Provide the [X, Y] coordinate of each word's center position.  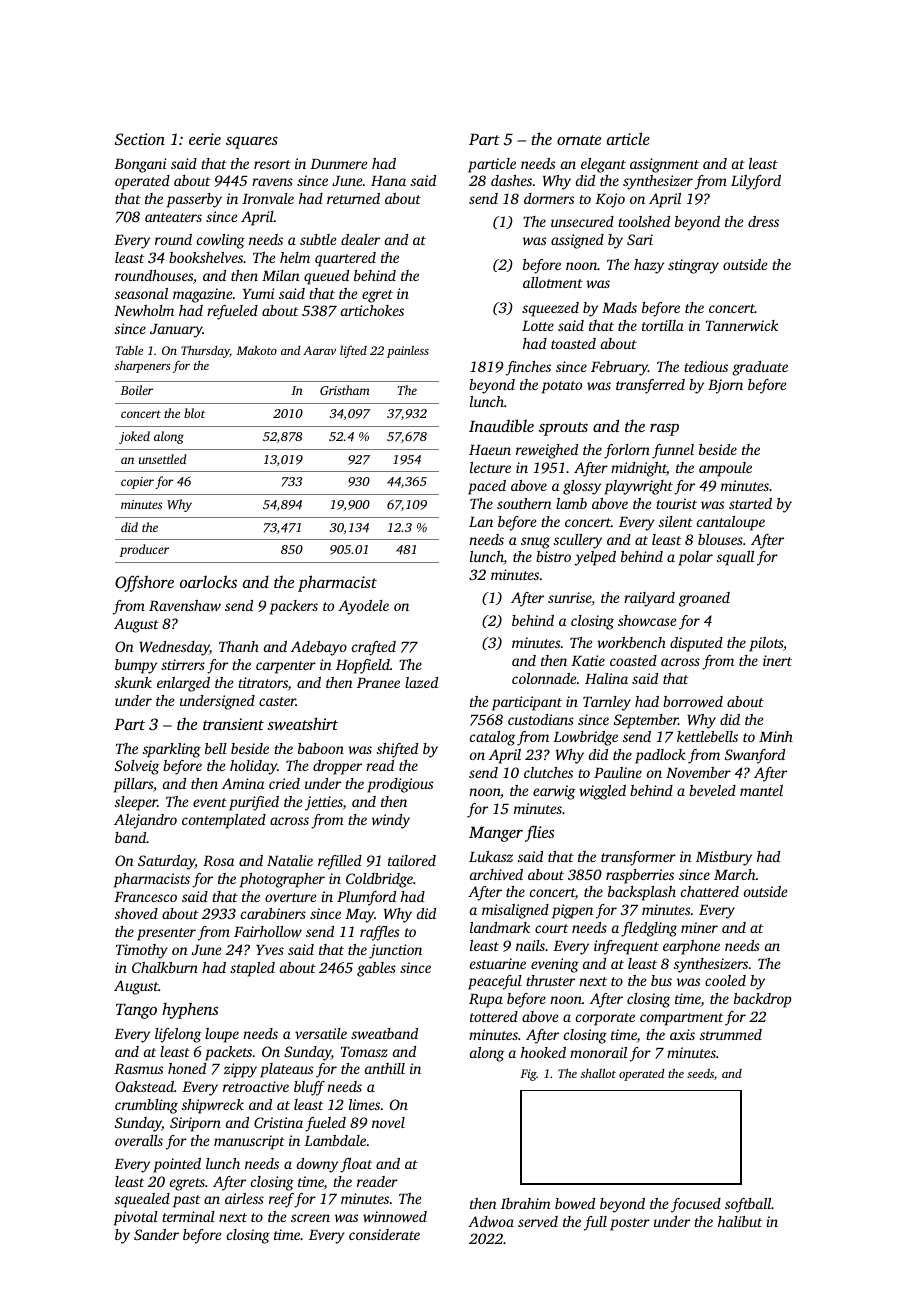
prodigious [400, 785]
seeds [700, 1073]
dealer [360, 239]
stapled [252, 969]
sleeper [136, 803]
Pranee [378, 683]
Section [140, 139]
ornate [579, 140]
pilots [766, 644]
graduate [760, 368]
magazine [202, 295]
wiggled [602, 792]
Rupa [486, 1001]
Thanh [239, 646]
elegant [603, 165]
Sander [156, 1234]
